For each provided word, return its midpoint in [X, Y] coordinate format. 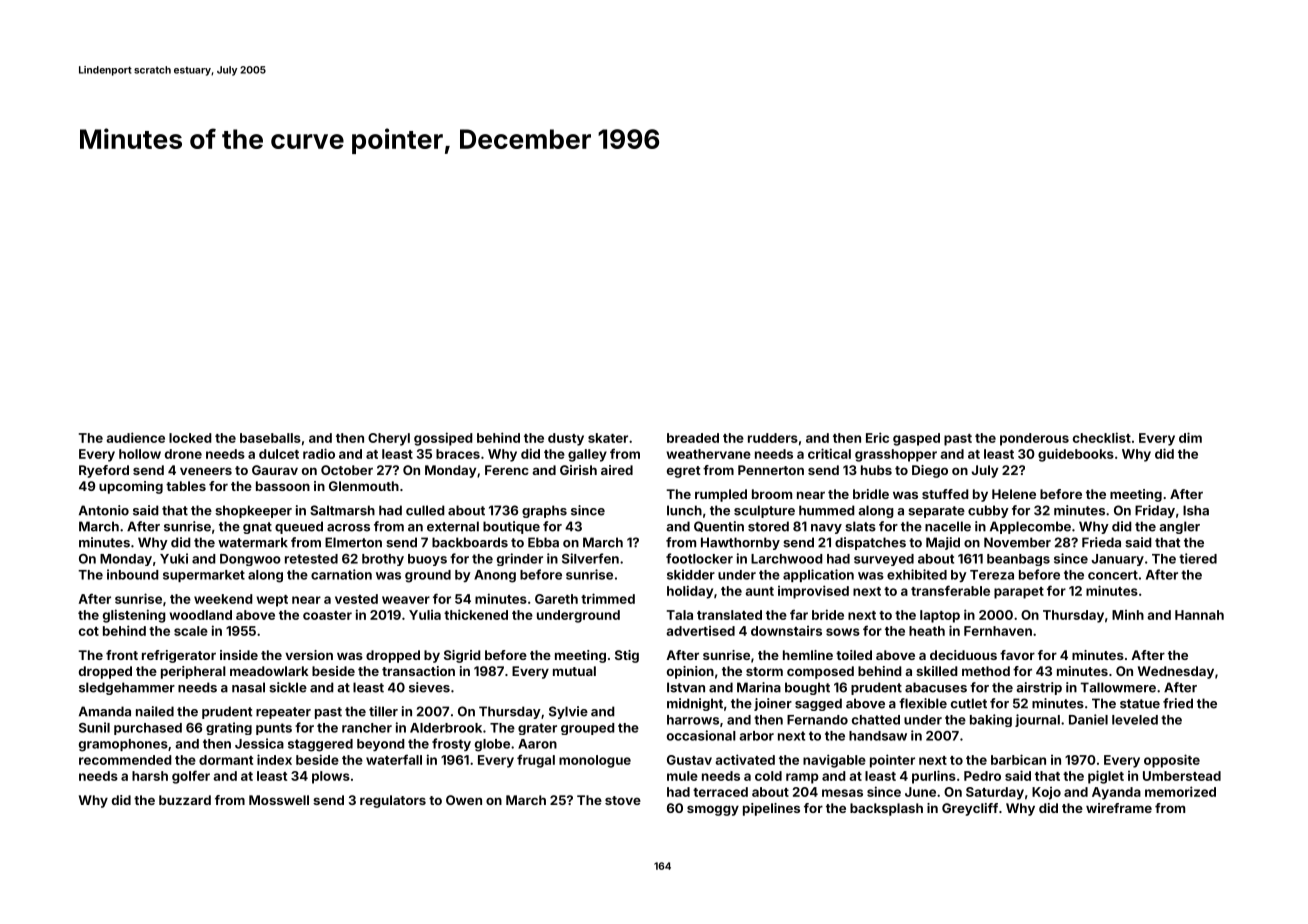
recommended [125, 760]
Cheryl [389, 439]
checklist [1102, 437]
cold [768, 776]
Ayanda [1116, 793]
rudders [773, 438]
